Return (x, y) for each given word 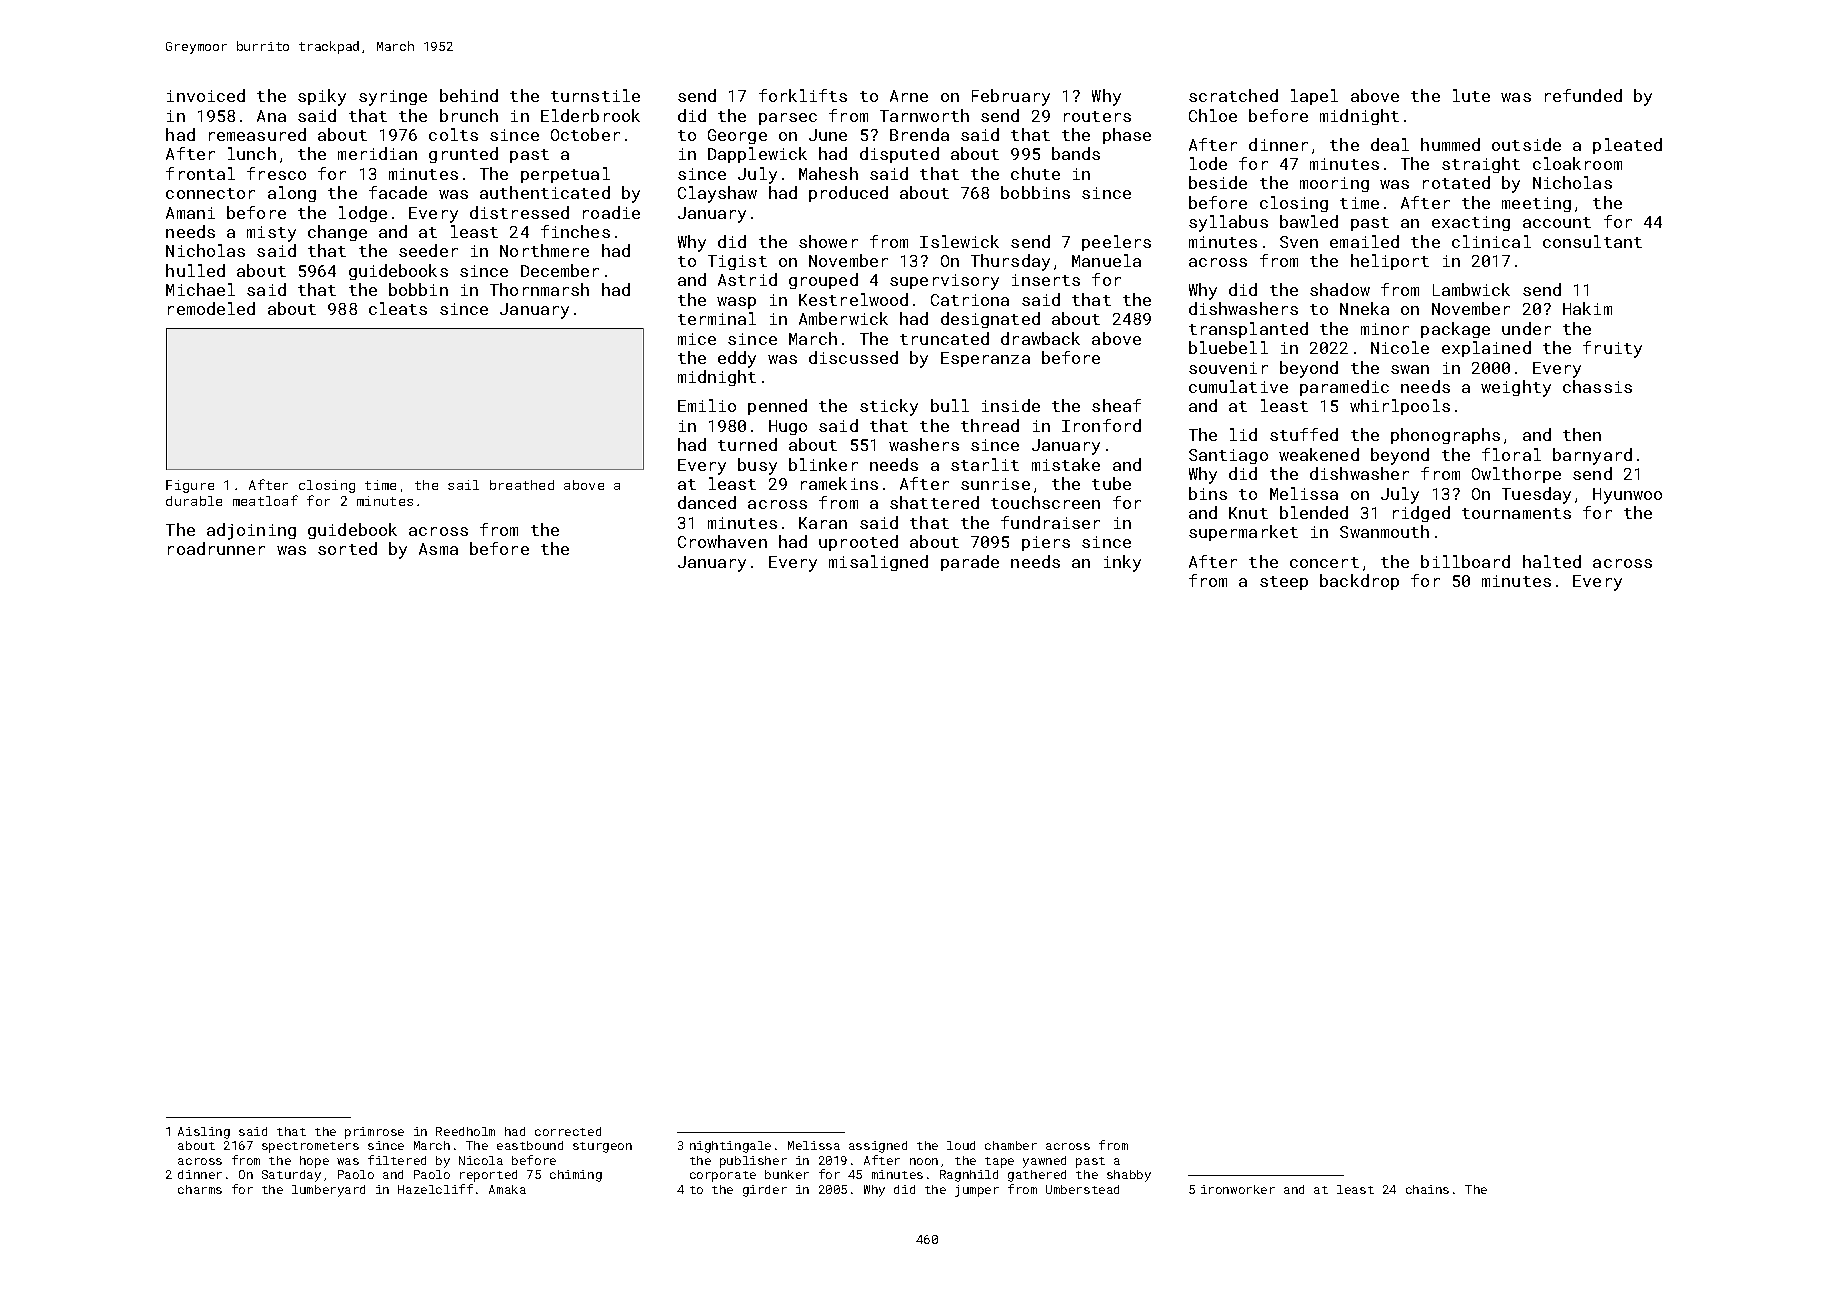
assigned (878, 1147)
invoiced (206, 95)
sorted (347, 548)
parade (970, 563)
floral (1511, 454)
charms (200, 1189)
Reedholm (465, 1131)
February (1011, 97)
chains (1427, 1189)
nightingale (730, 1147)
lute (1471, 95)
